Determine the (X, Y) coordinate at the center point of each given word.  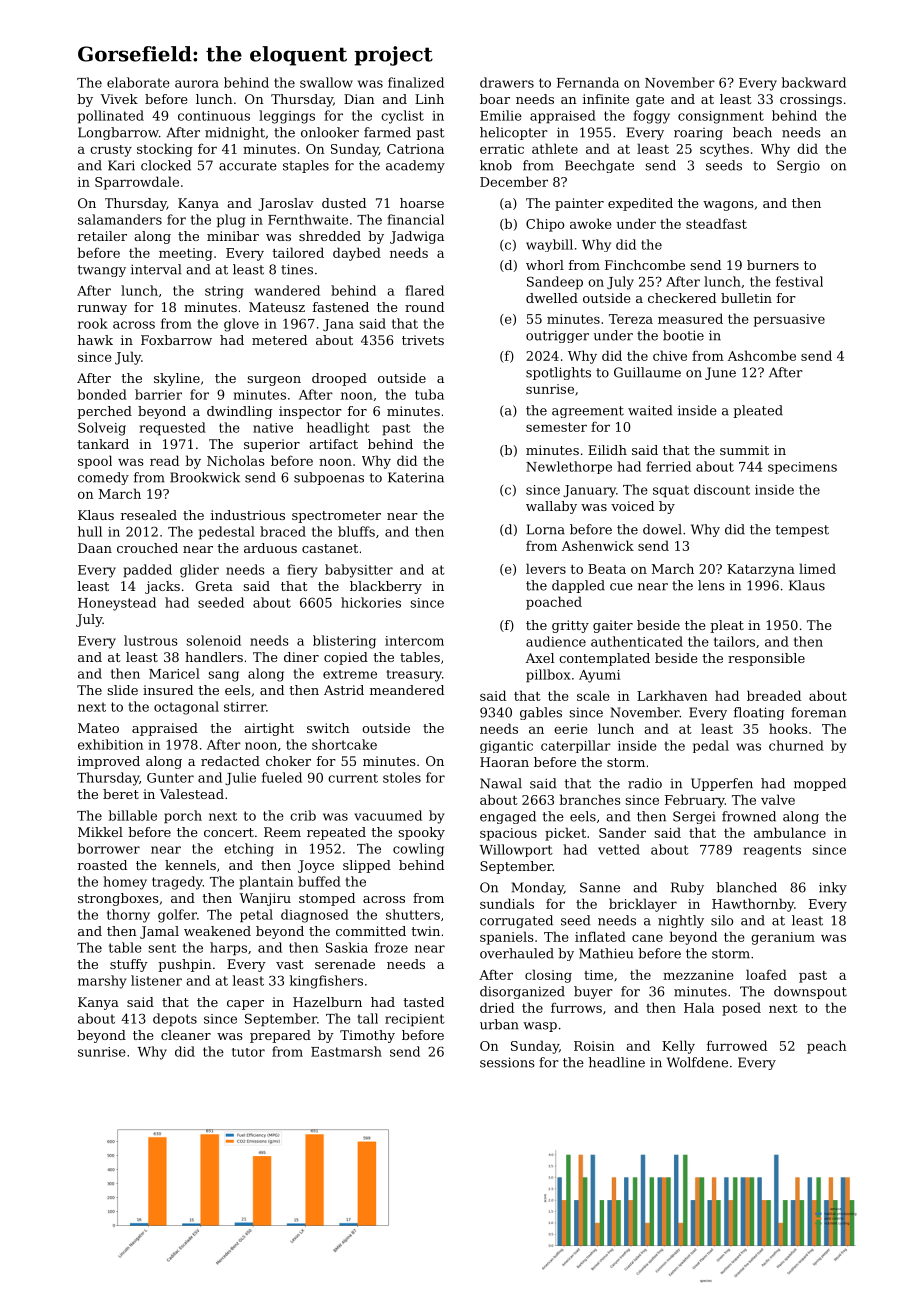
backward (814, 82)
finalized (416, 82)
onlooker (330, 132)
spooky (421, 833)
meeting (186, 254)
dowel (662, 529)
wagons (728, 206)
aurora (197, 84)
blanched (746, 887)
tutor (248, 1052)
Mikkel (100, 832)
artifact (333, 444)
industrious (248, 515)
